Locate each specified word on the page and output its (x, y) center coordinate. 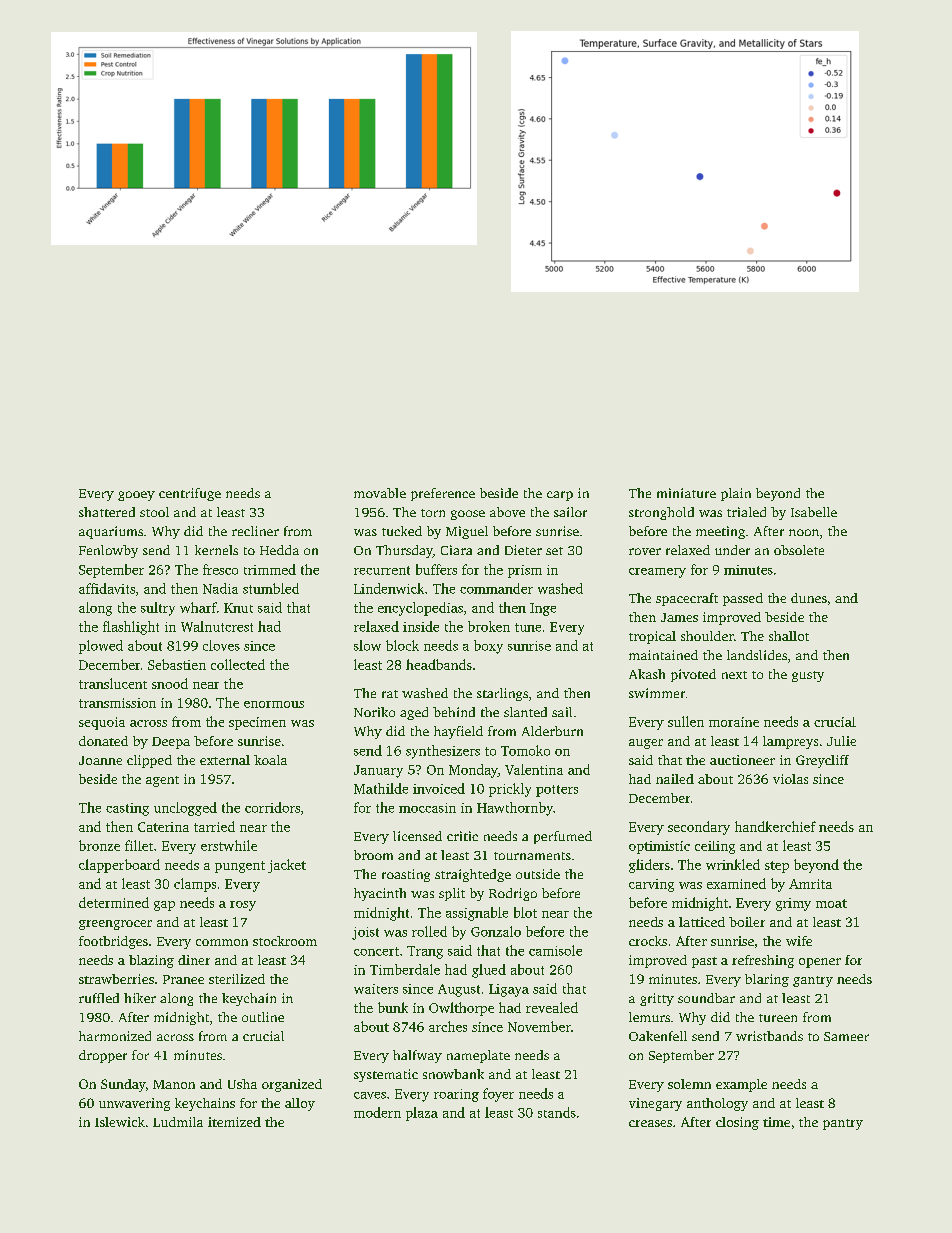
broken (489, 626)
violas (790, 779)
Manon (174, 1084)
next (734, 675)
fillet (139, 845)
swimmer (657, 693)
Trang (425, 952)
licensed (417, 836)
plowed (101, 647)
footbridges (113, 942)
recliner (255, 531)
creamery (657, 573)
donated (103, 741)
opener (820, 963)
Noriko (374, 712)
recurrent (382, 570)
